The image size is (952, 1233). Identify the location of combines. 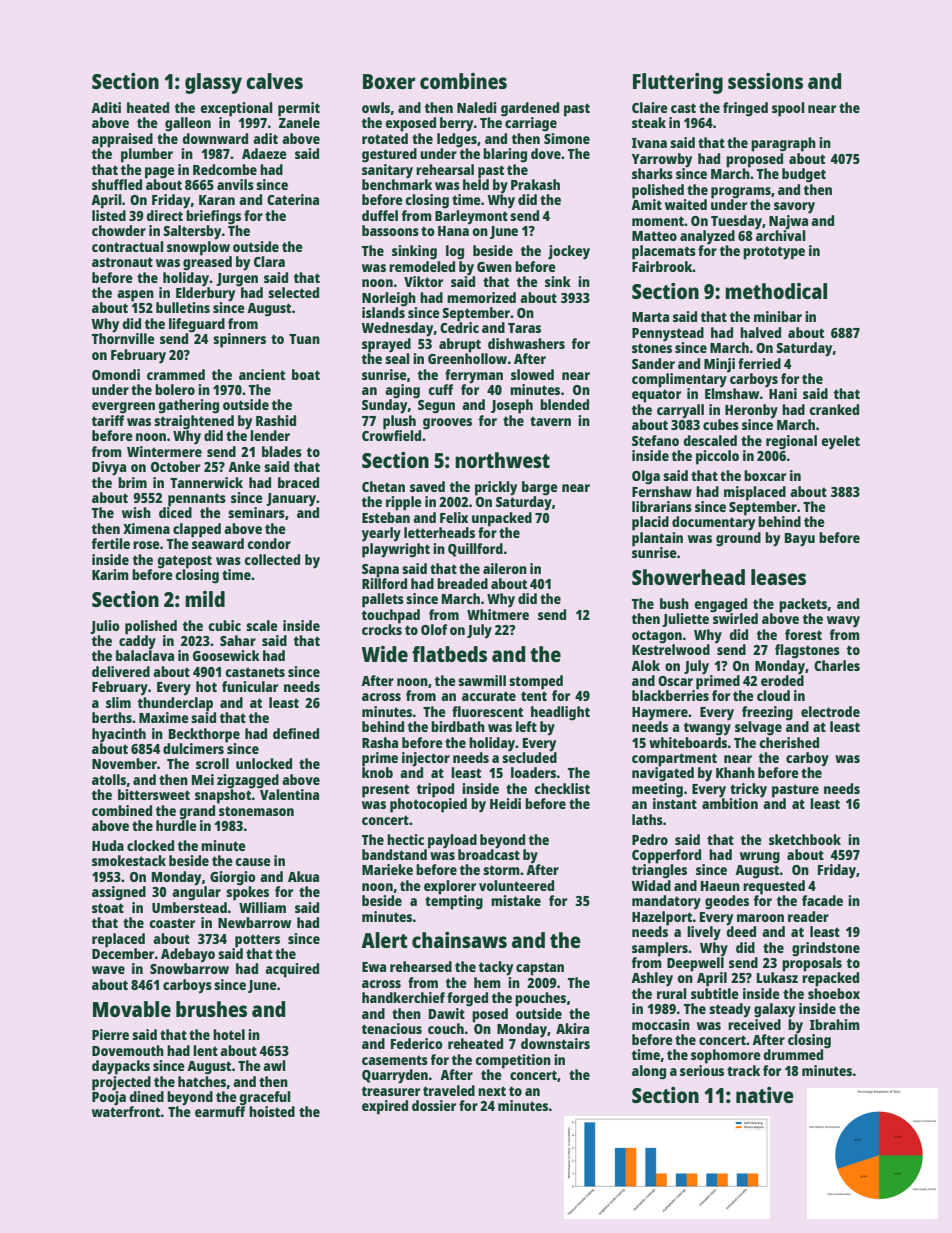
(463, 81).
